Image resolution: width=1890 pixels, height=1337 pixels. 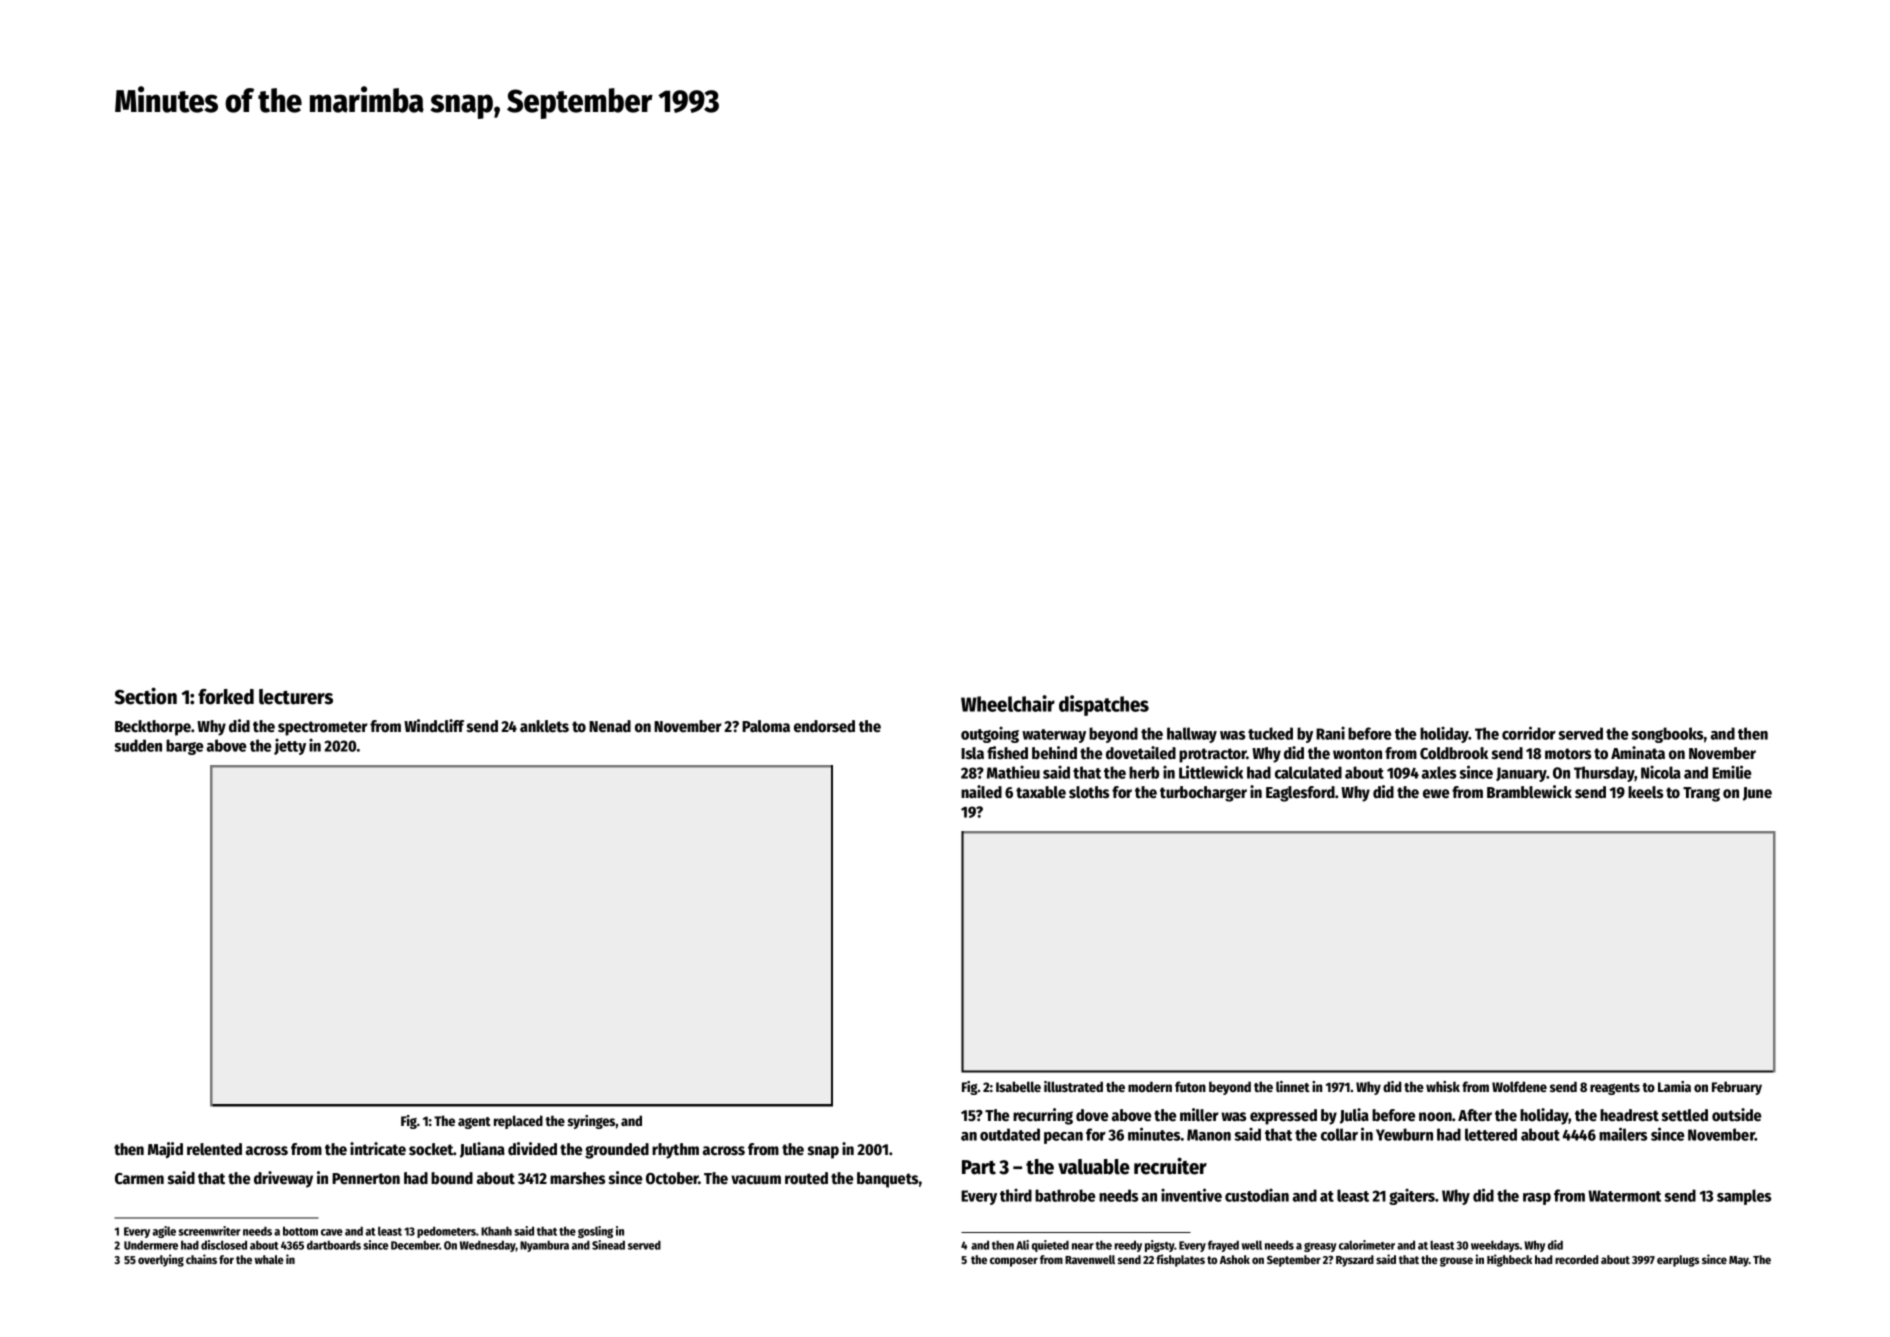 What do you see at coordinates (1529, 733) in the screenshot?
I see `corridor` at bounding box center [1529, 733].
